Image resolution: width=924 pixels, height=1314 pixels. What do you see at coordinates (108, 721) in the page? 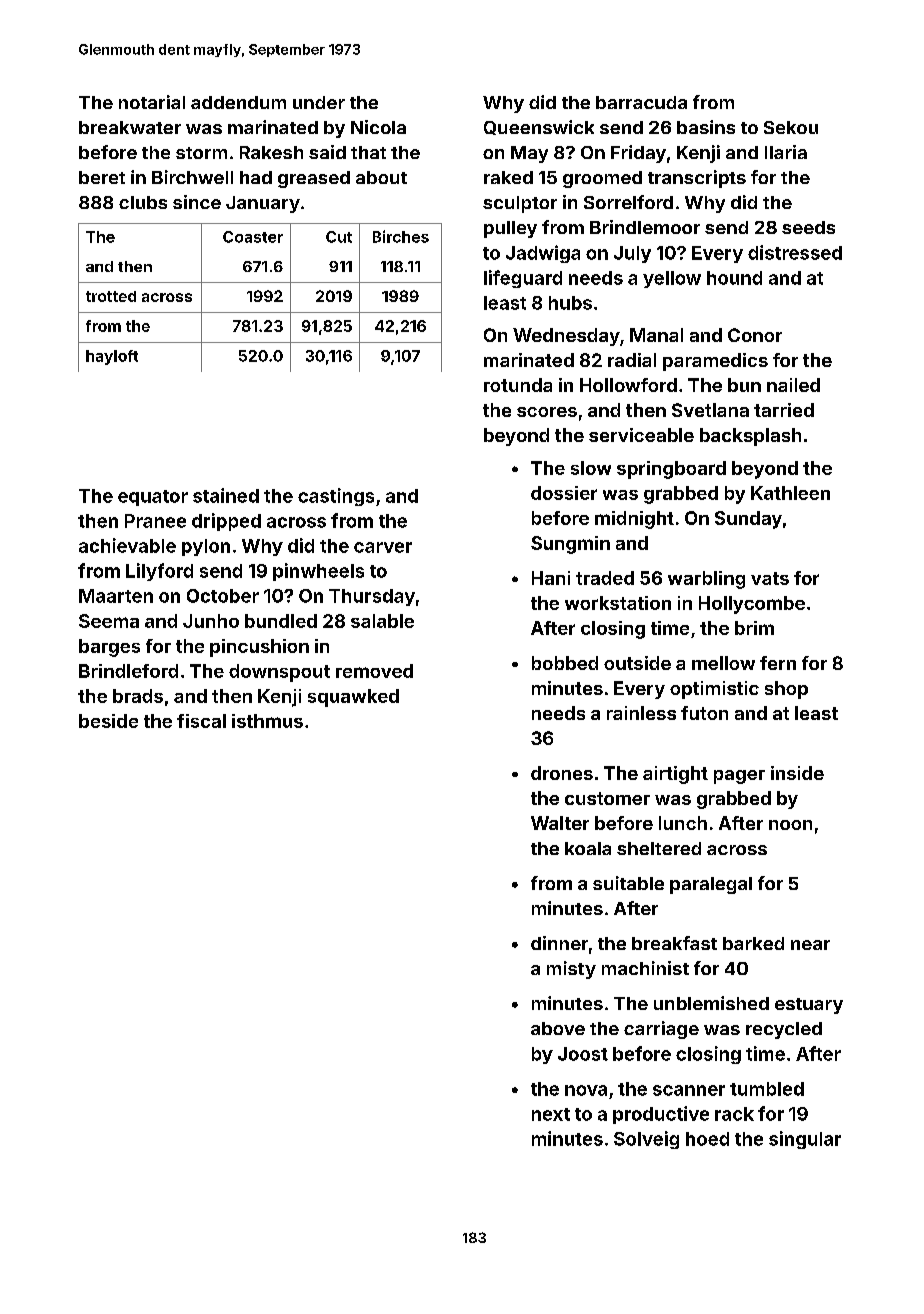
I see `beside` at bounding box center [108, 721].
